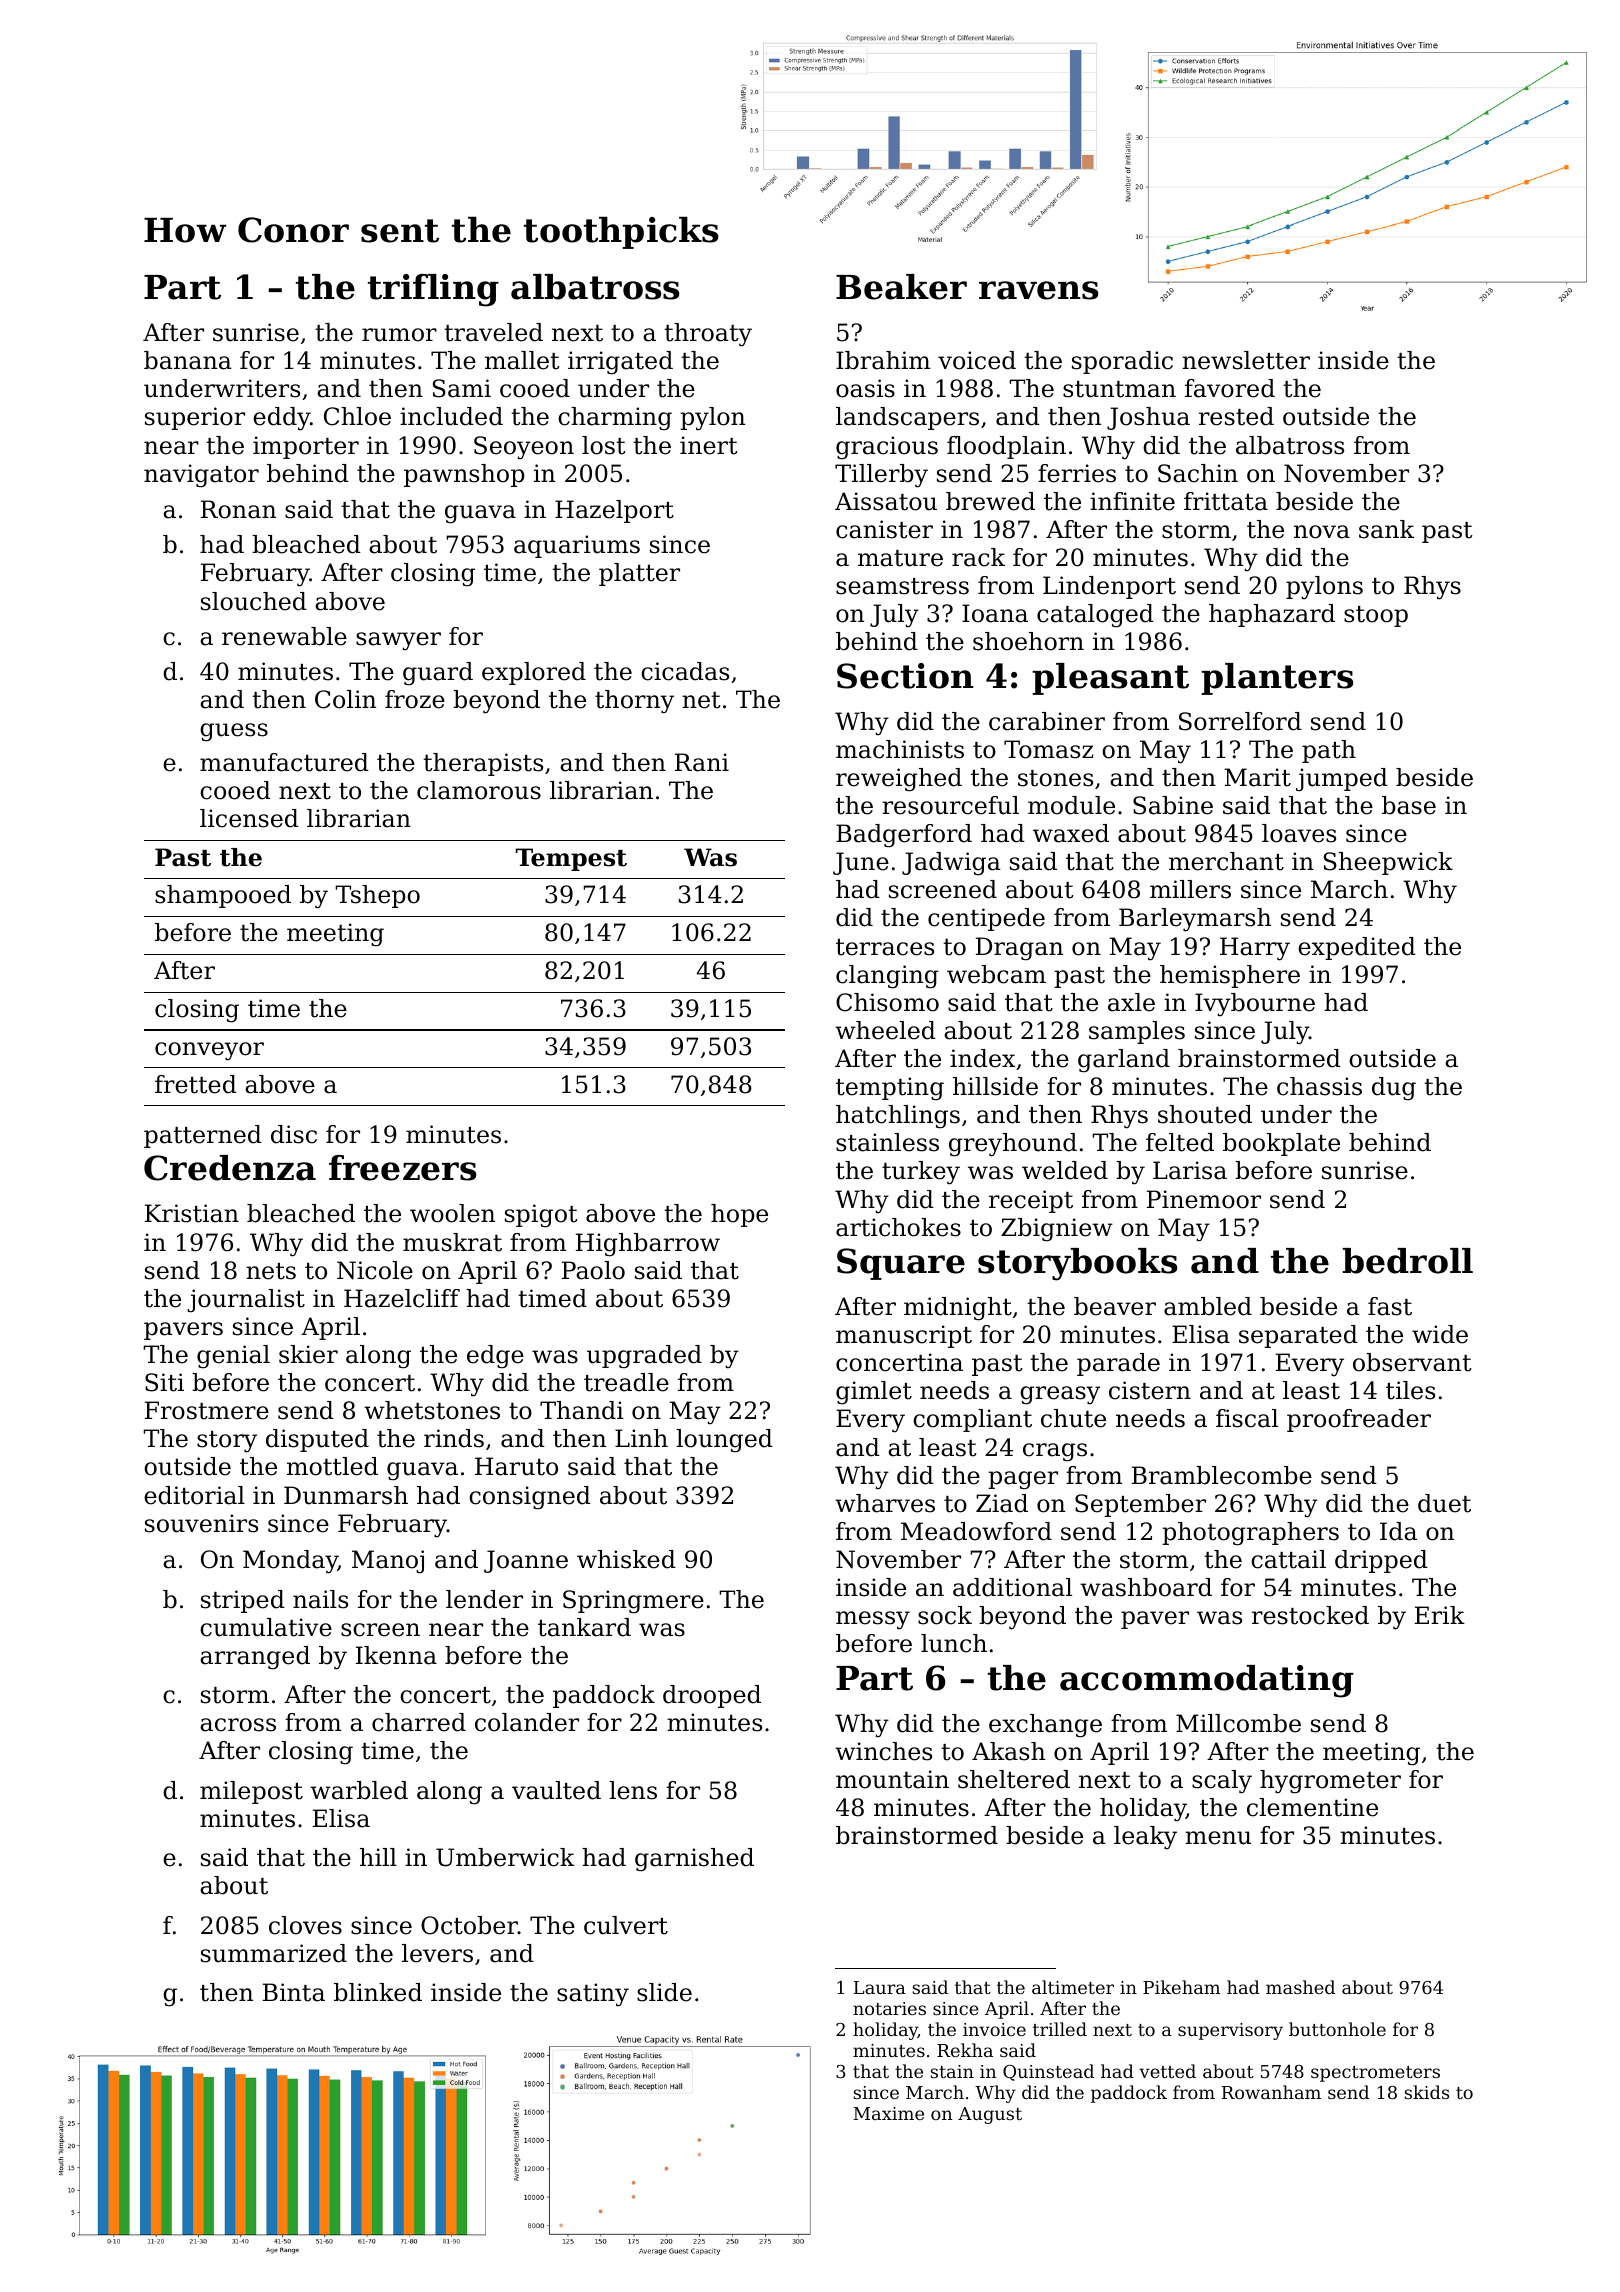 This screenshot has width=1620, height=2292. What do you see at coordinates (1122, 362) in the screenshot?
I see `sporadic` at bounding box center [1122, 362].
